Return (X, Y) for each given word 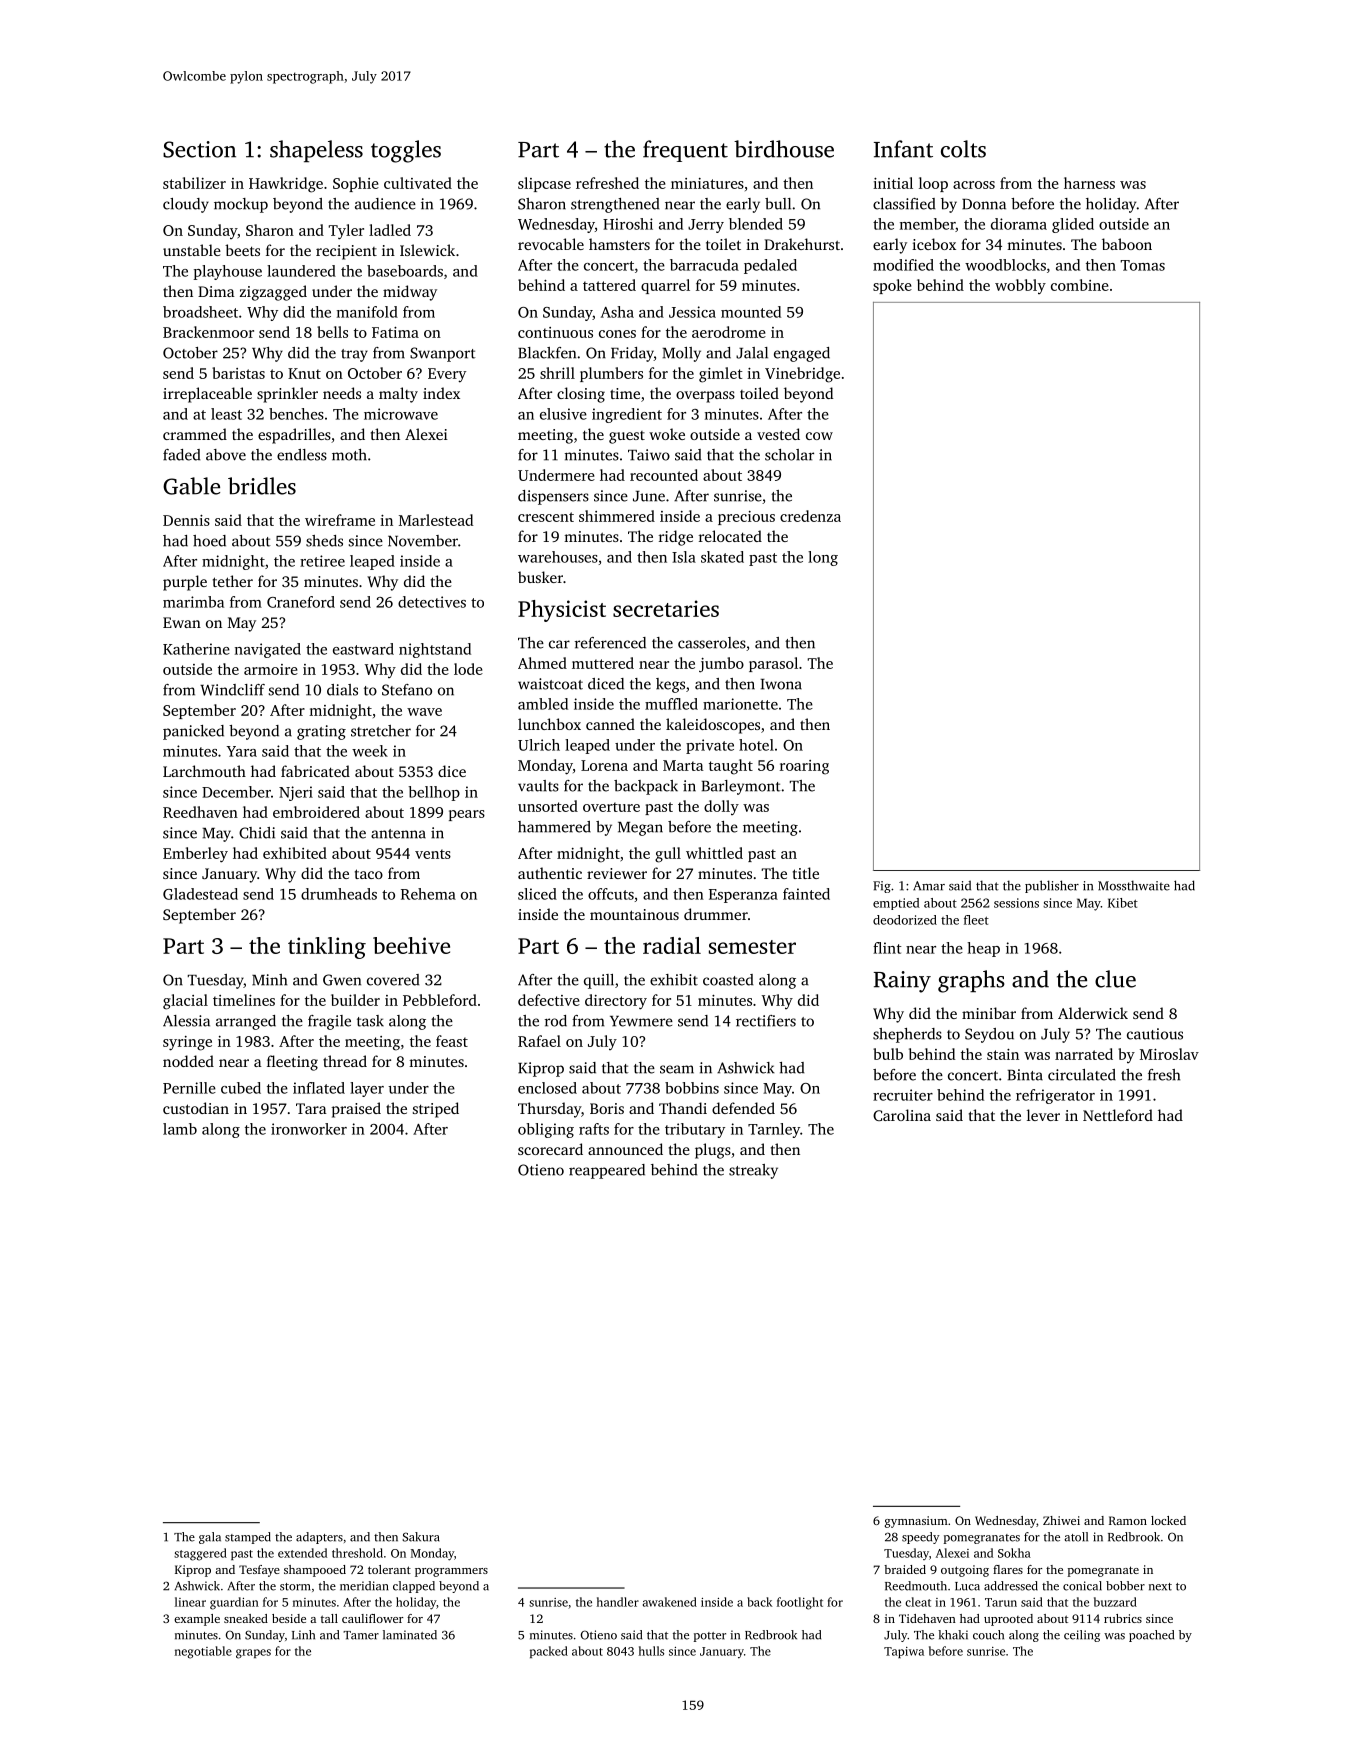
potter (710, 1637)
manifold (367, 312)
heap (984, 949)
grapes (253, 1654)
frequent (685, 151)
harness (1089, 183)
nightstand (435, 650)
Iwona (781, 684)
